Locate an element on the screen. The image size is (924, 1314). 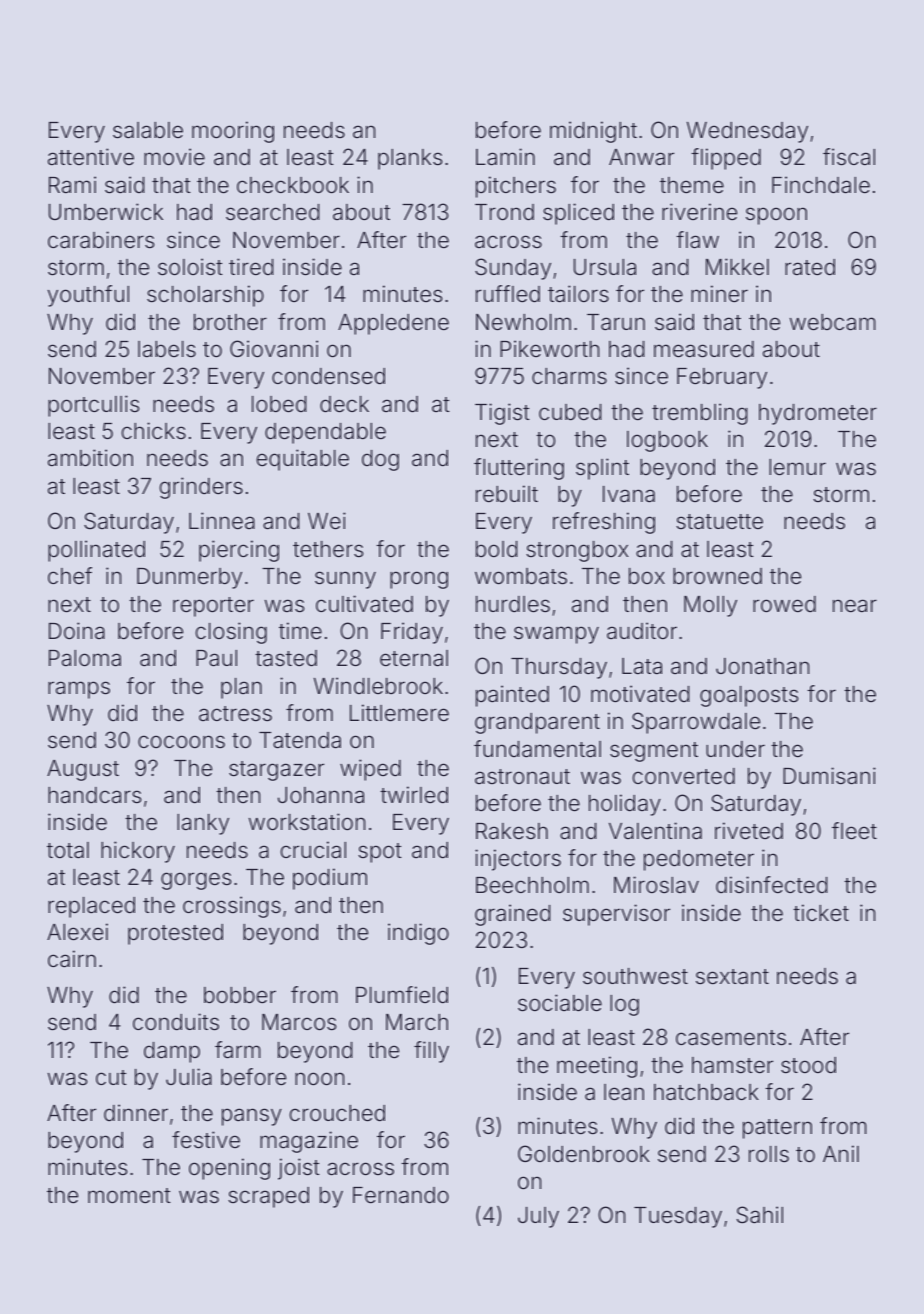
fiscal is located at coordinates (849, 157).
